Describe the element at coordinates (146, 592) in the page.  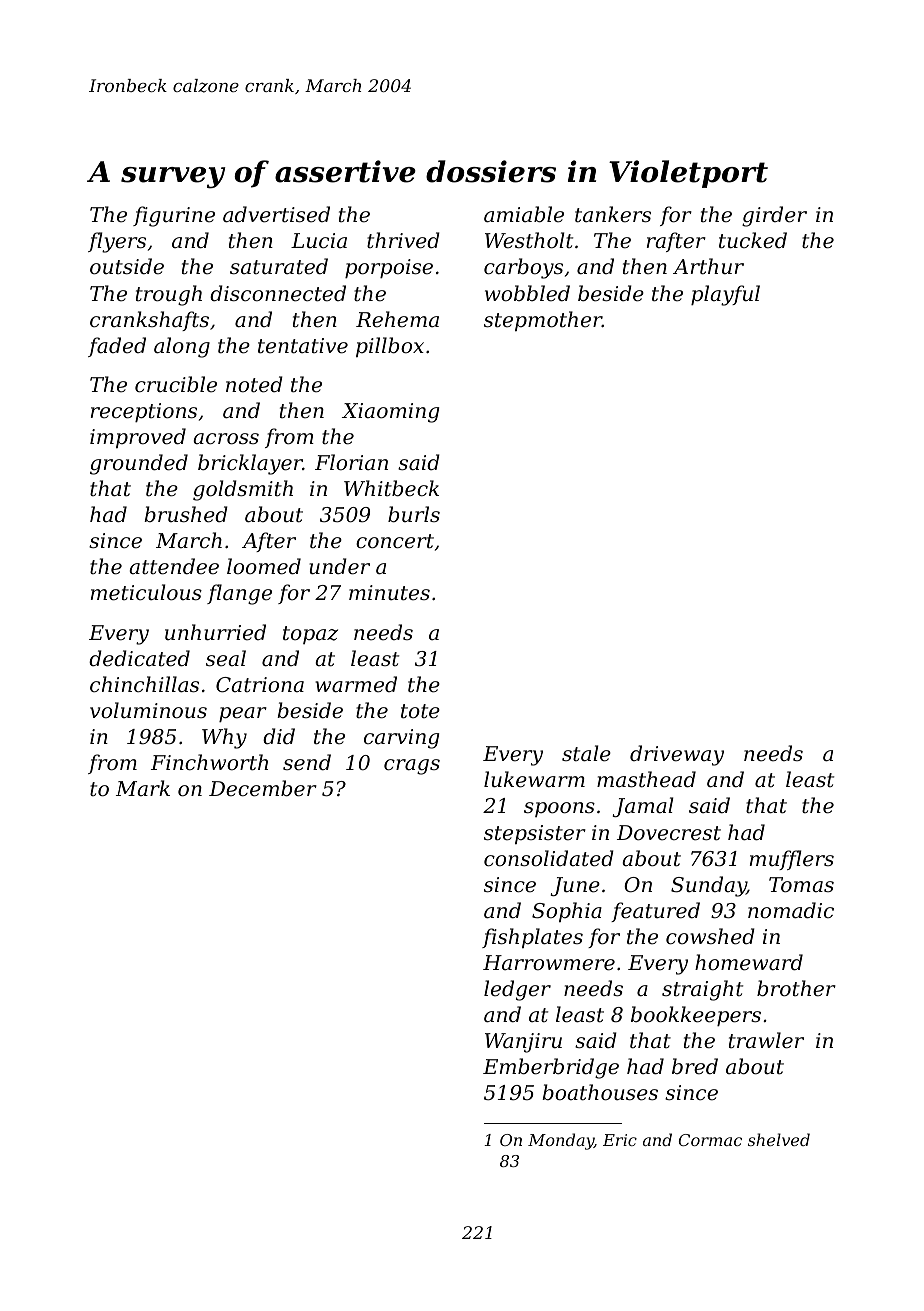
I see `meticulous` at that location.
